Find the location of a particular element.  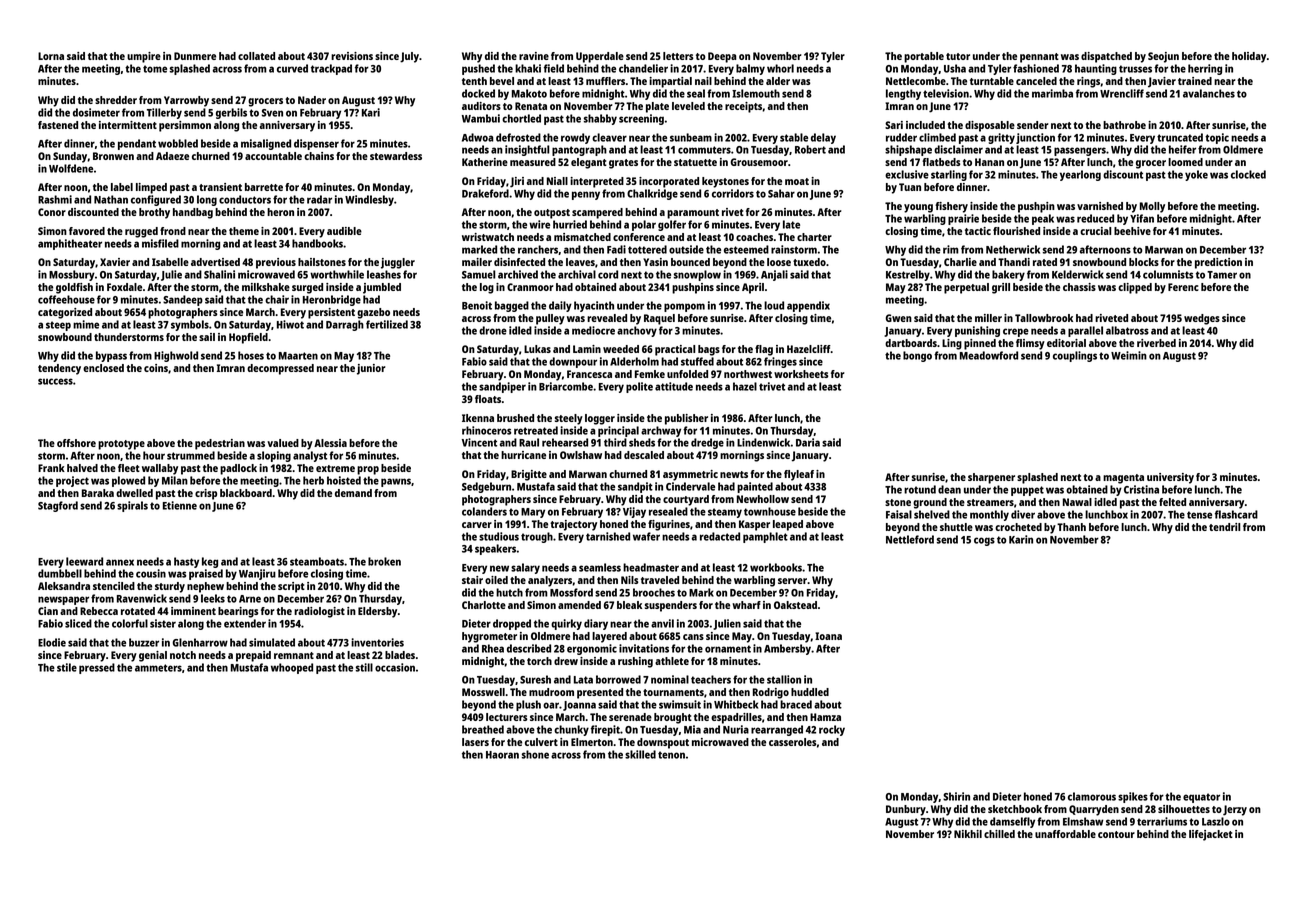

Hiwot is located at coordinates (290, 324).
